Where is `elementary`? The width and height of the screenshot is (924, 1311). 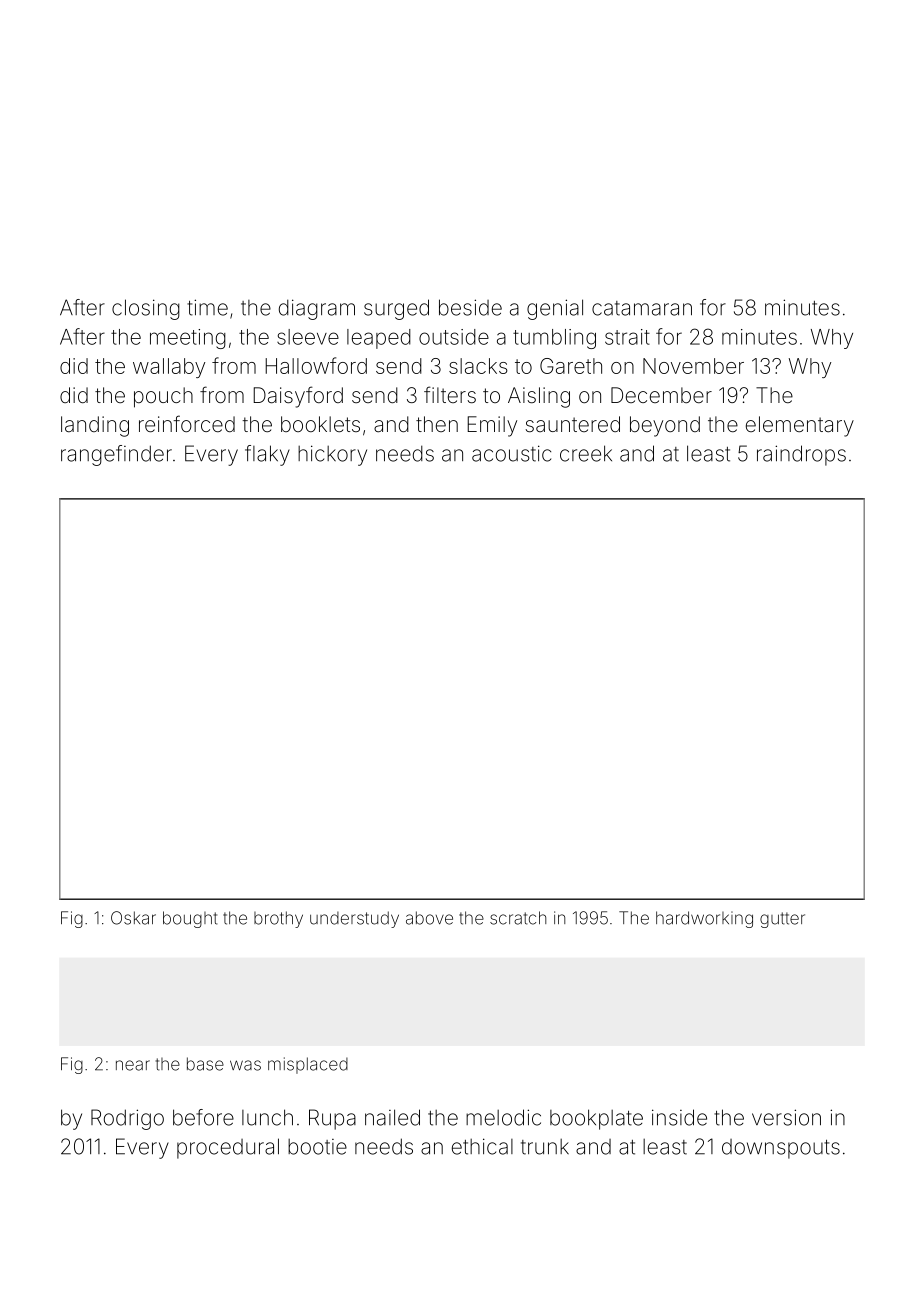
elementary is located at coordinates (800, 426).
